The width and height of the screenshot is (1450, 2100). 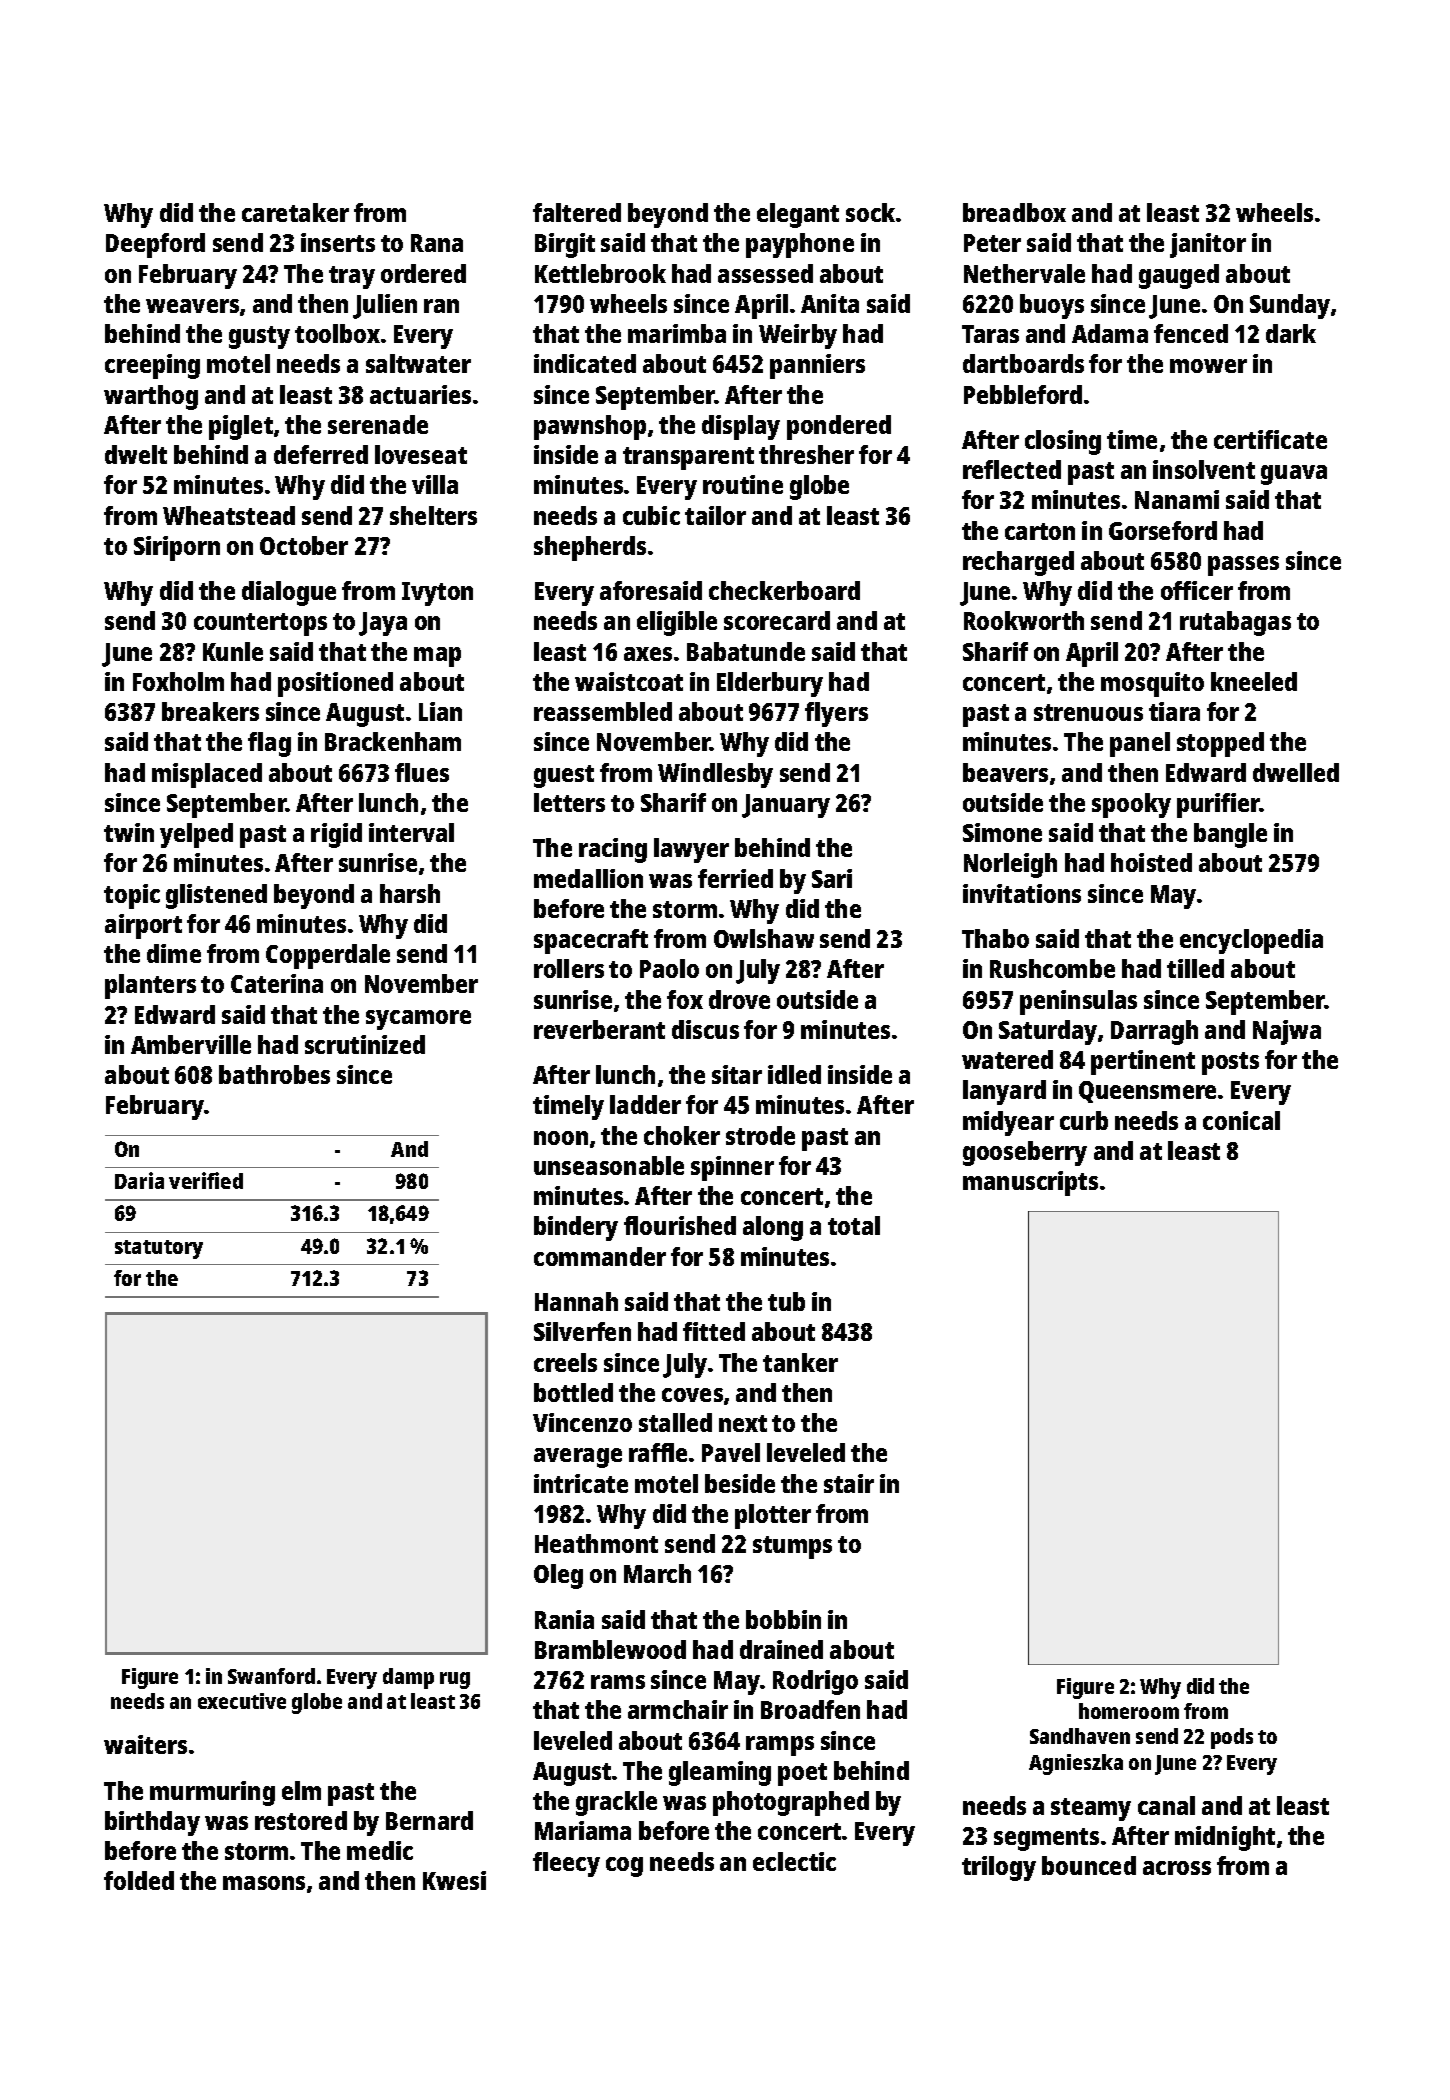 What do you see at coordinates (336, 835) in the screenshot?
I see `rigid` at bounding box center [336, 835].
